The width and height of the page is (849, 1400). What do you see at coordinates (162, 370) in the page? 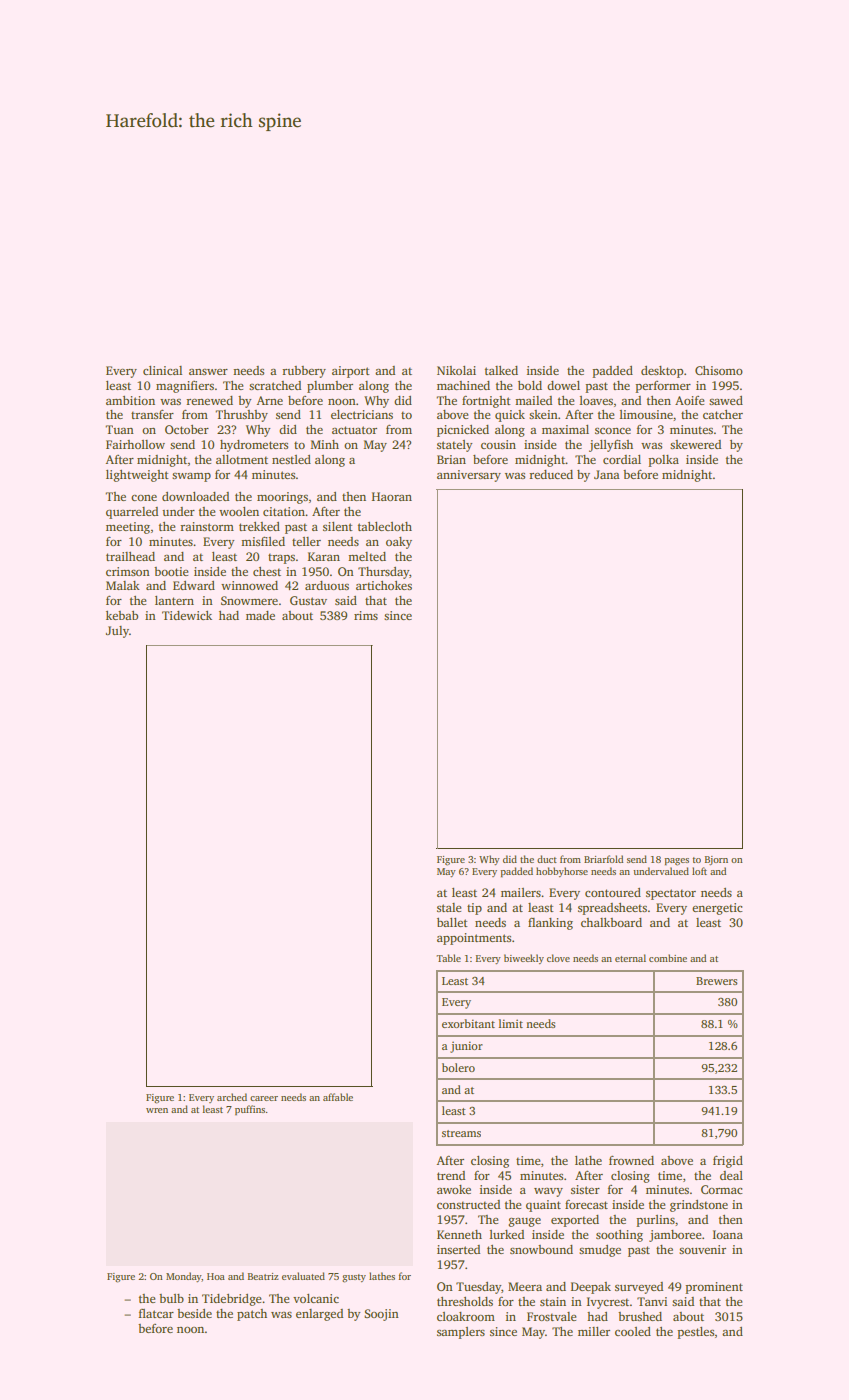
I see `clinical` at bounding box center [162, 370].
